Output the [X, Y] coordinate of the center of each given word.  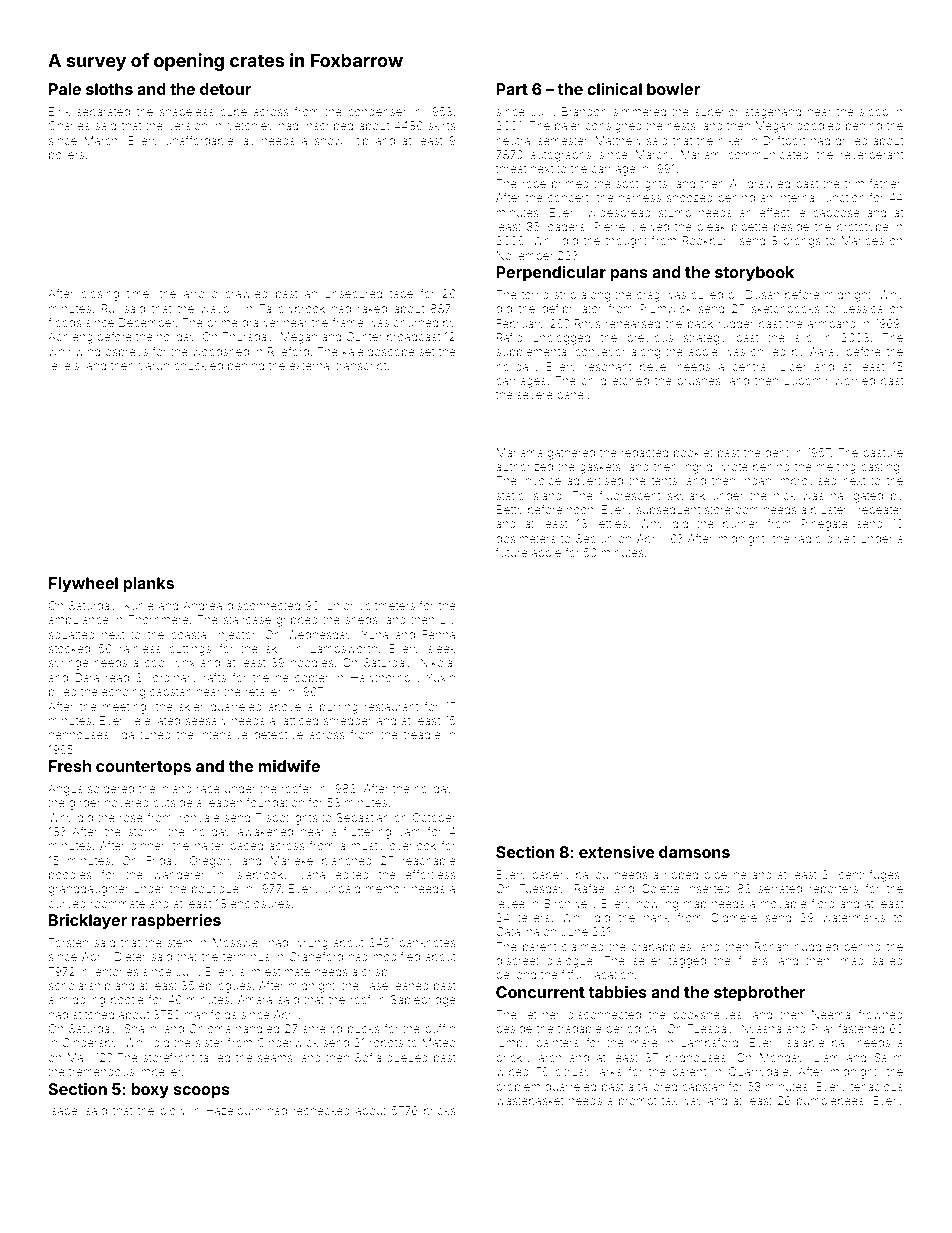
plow [173, 1112]
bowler [673, 89]
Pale [65, 89]
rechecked [321, 1110]
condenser [377, 111]
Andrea [202, 605]
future [512, 552]
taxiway [682, 1102]
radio [808, 538]
